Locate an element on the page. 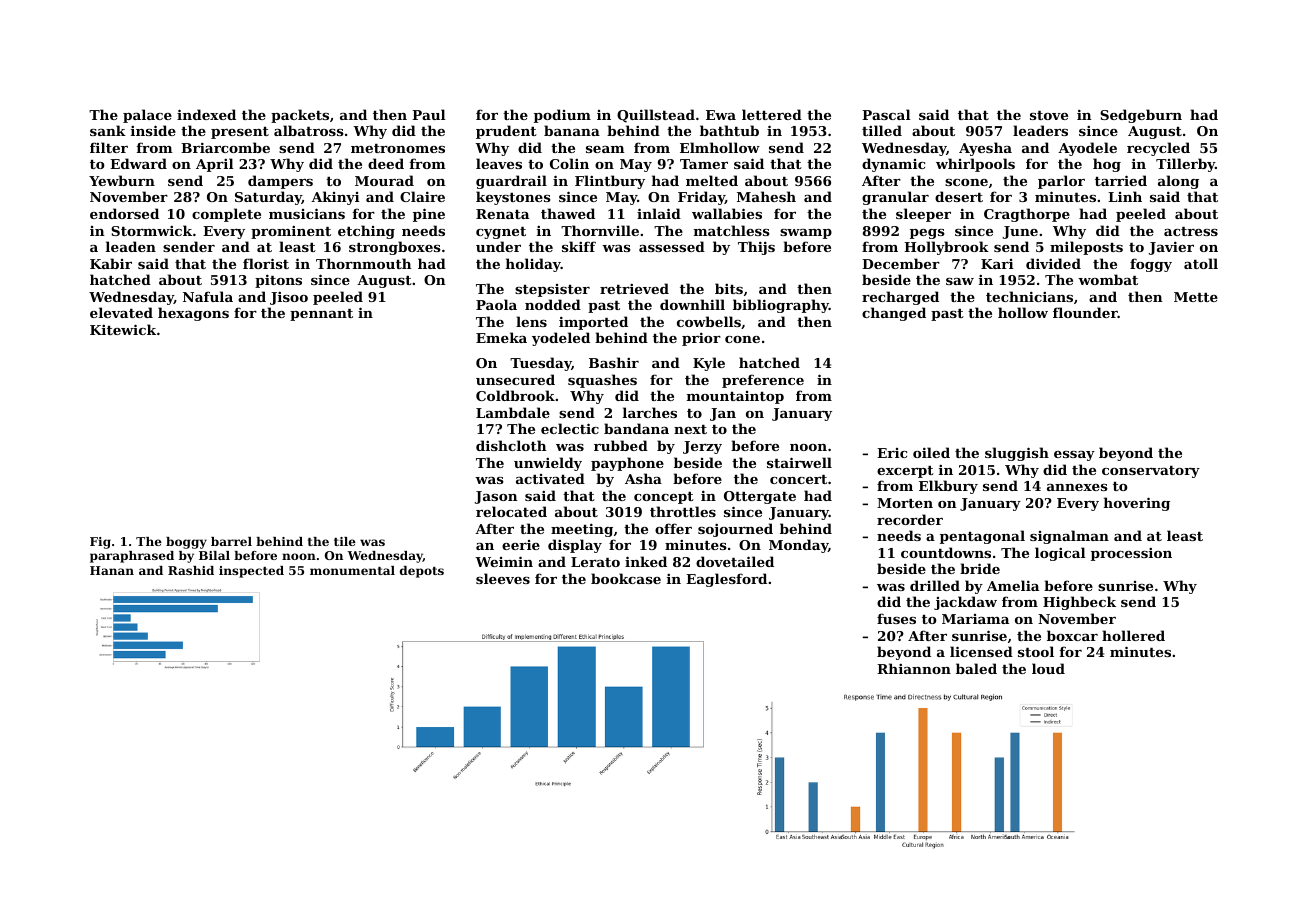 This page has height=924, width=1308. recorder is located at coordinates (910, 519).
